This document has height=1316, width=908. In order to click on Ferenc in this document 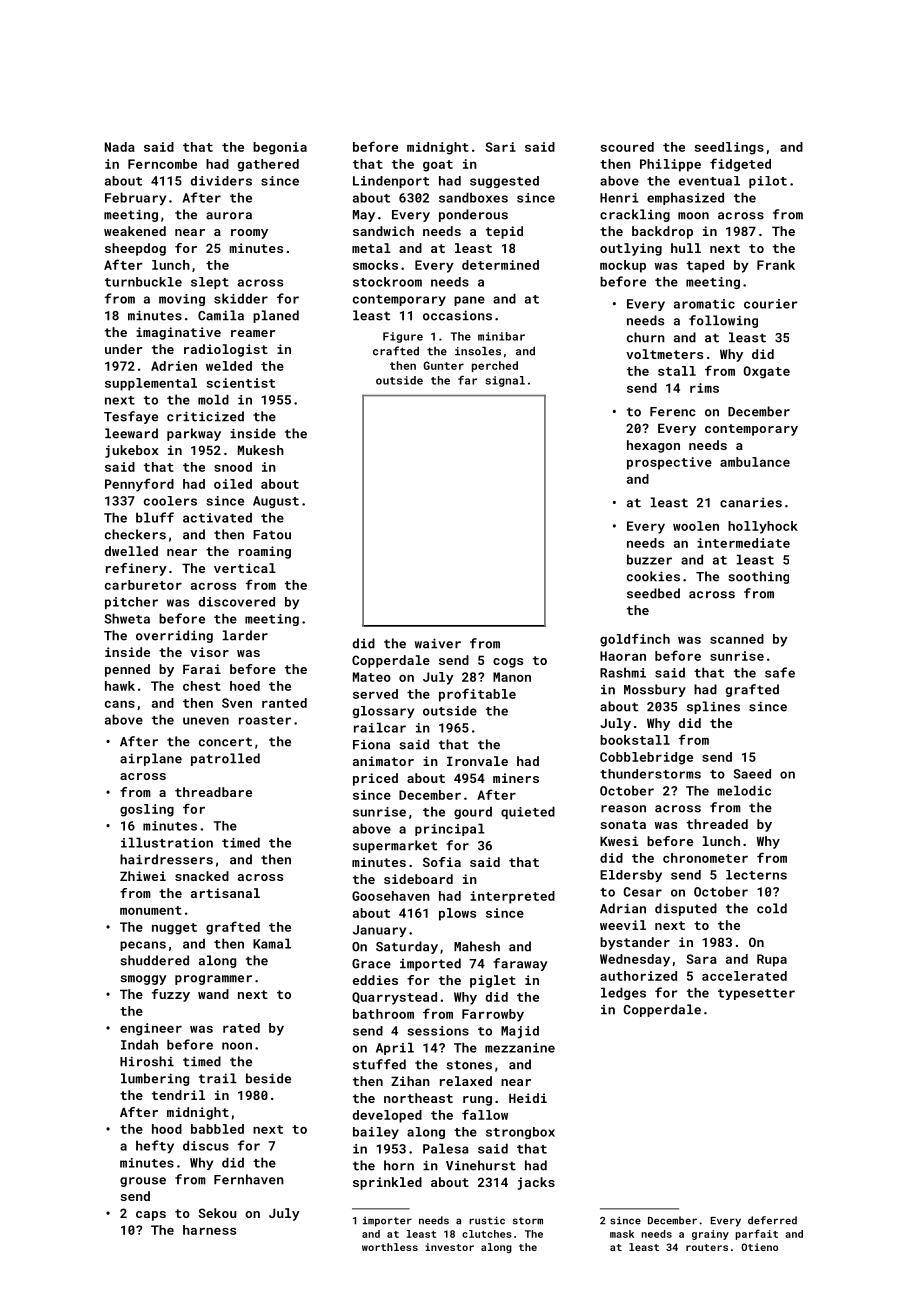, I will do `click(673, 412)`.
